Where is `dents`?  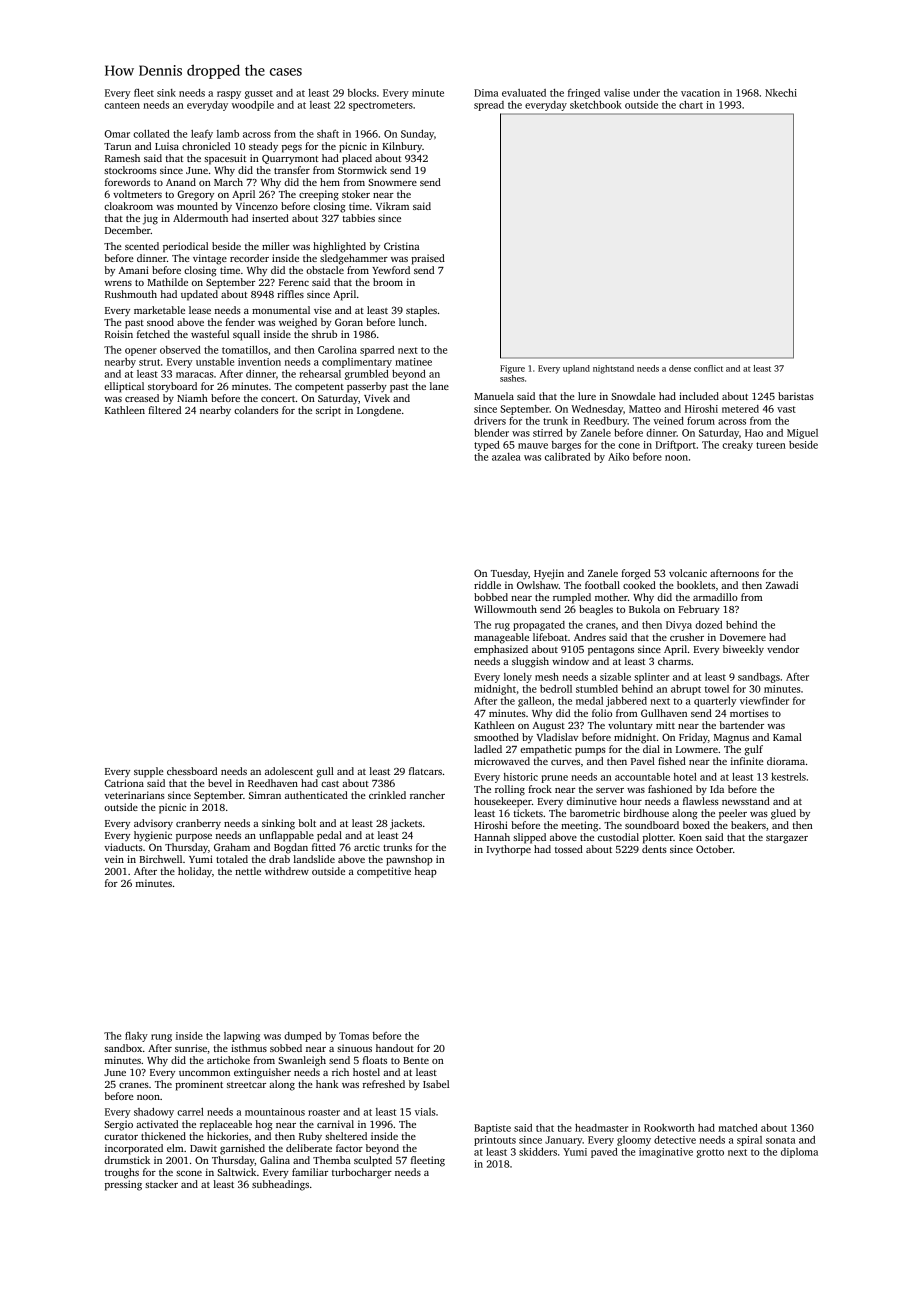
dents is located at coordinates (654, 849).
